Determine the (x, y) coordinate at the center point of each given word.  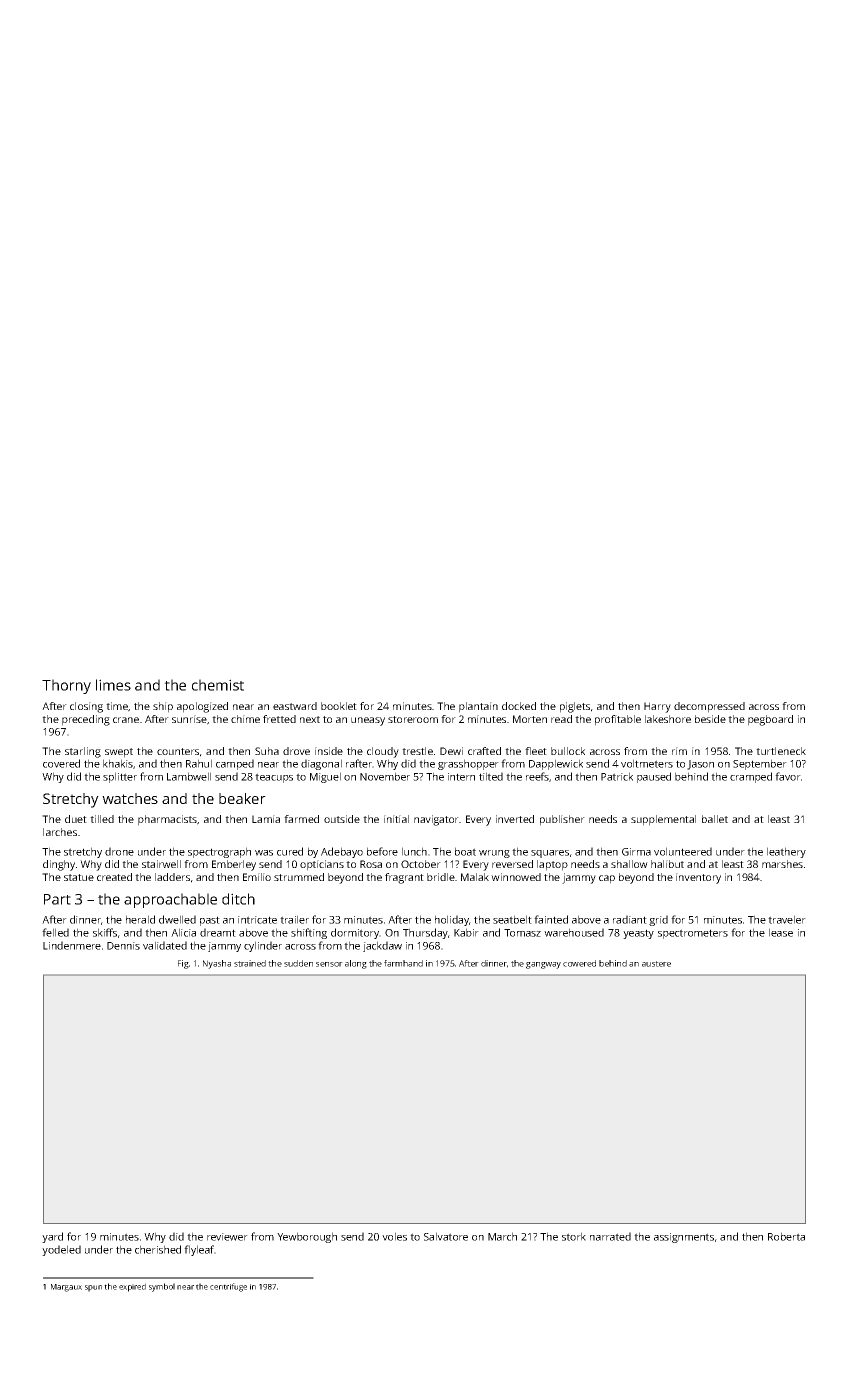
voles (394, 1236)
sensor (329, 964)
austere (656, 964)
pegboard (770, 720)
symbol (162, 1287)
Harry (657, 707)
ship (163, 707)
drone (119, 851)
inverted (515, 819)
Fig (183, 964)
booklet (339, 706)
